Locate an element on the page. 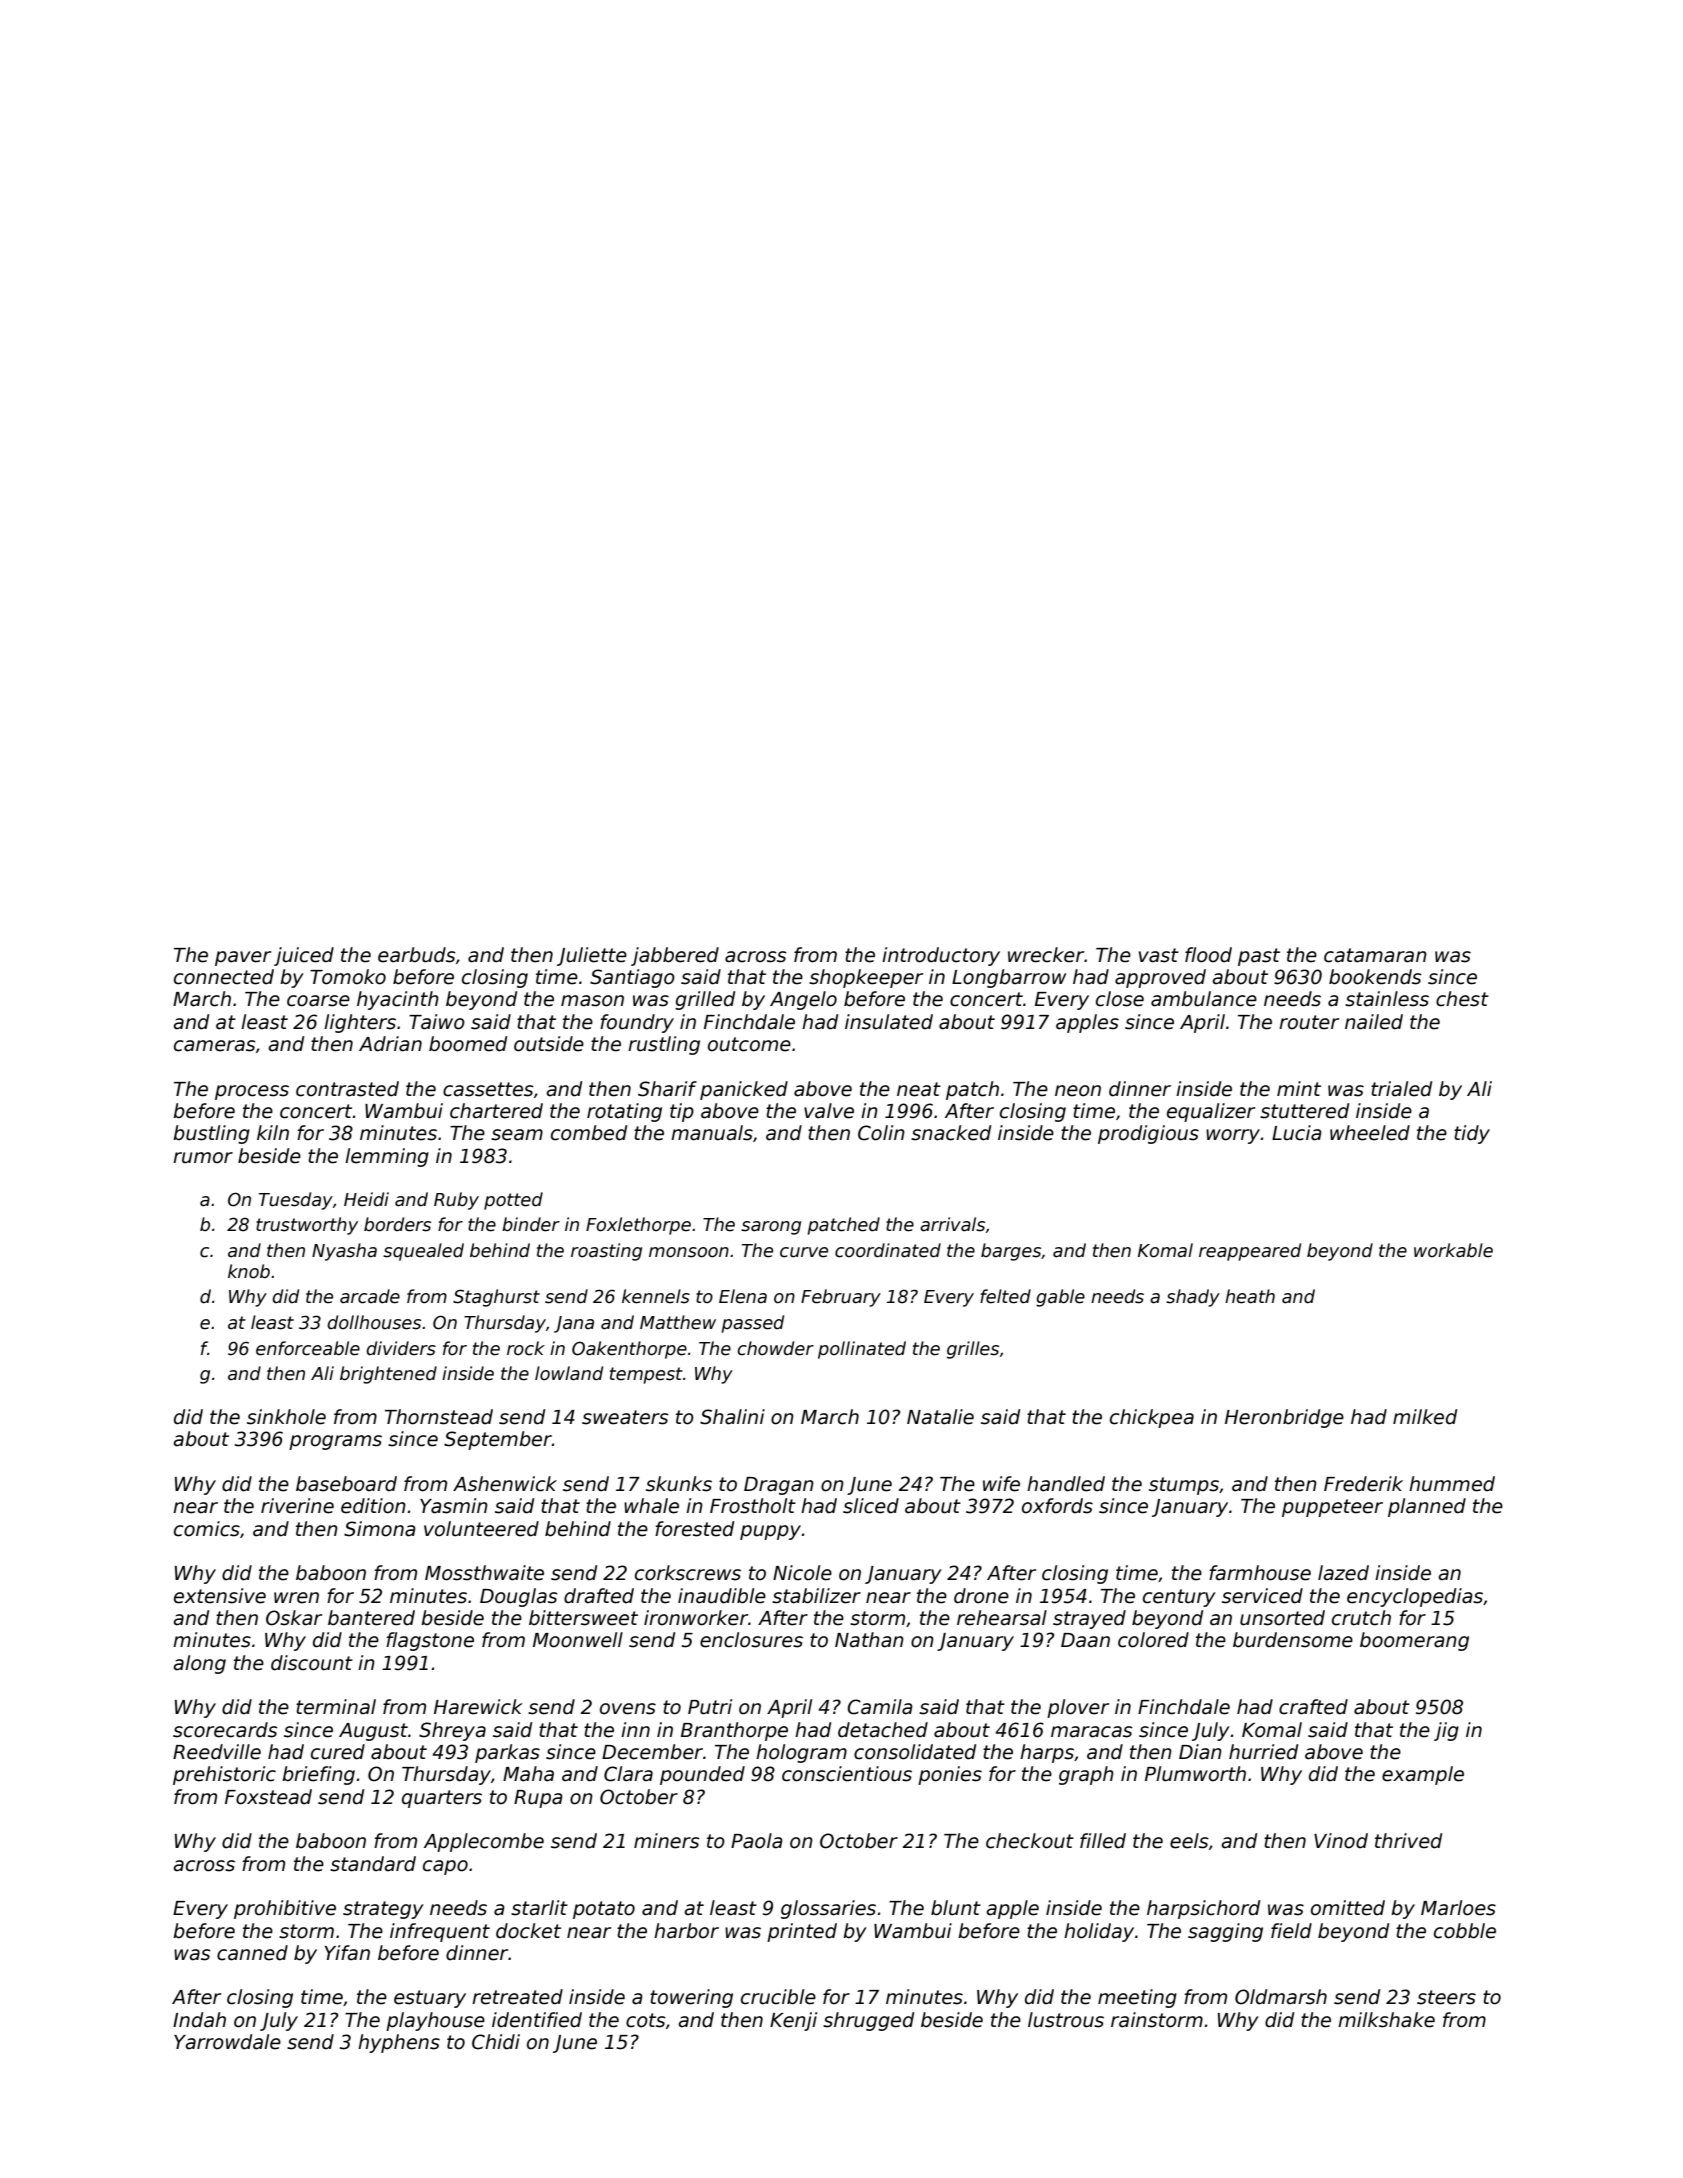 This document has width=1683, height=2178. snacked is located at coordinates (951, 1133).
